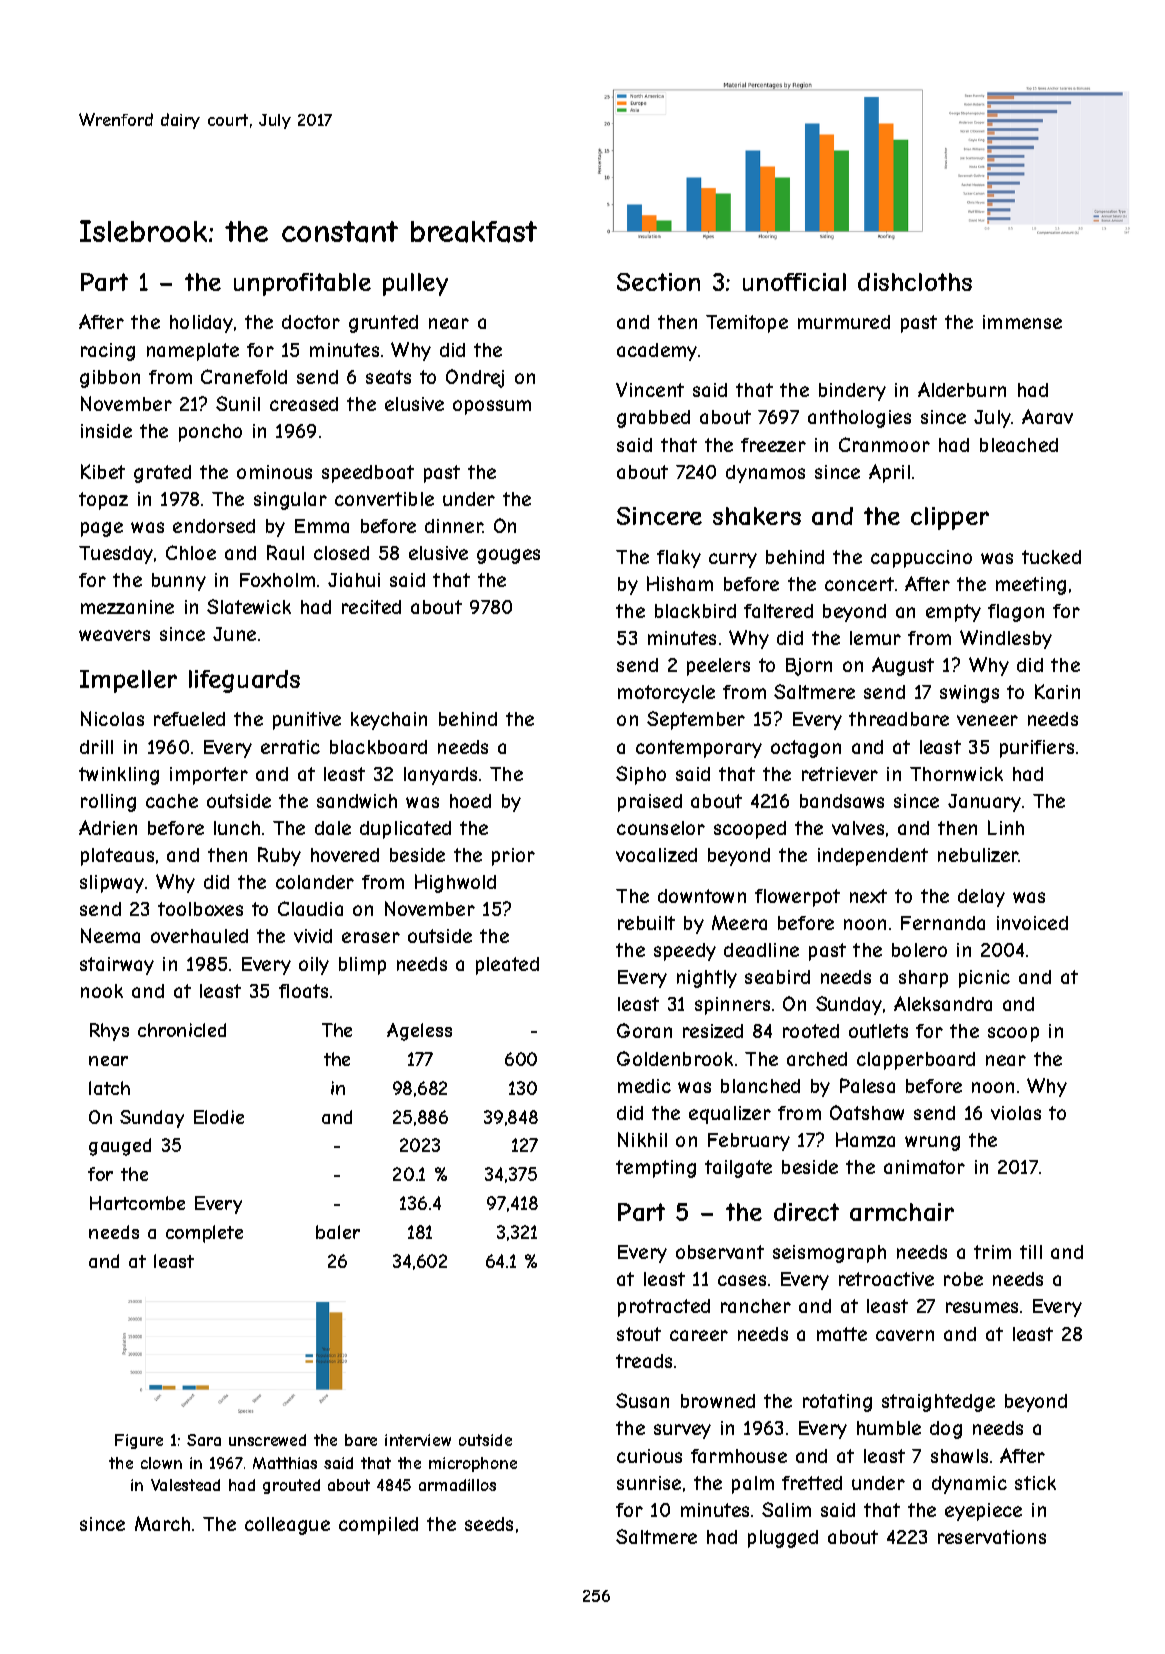 This screenshot has width=1165, height=1654. What do you see at coordinates (219, 1117) in the screenshot?
I see `Elodie` at bounding box center [219, 1117].
